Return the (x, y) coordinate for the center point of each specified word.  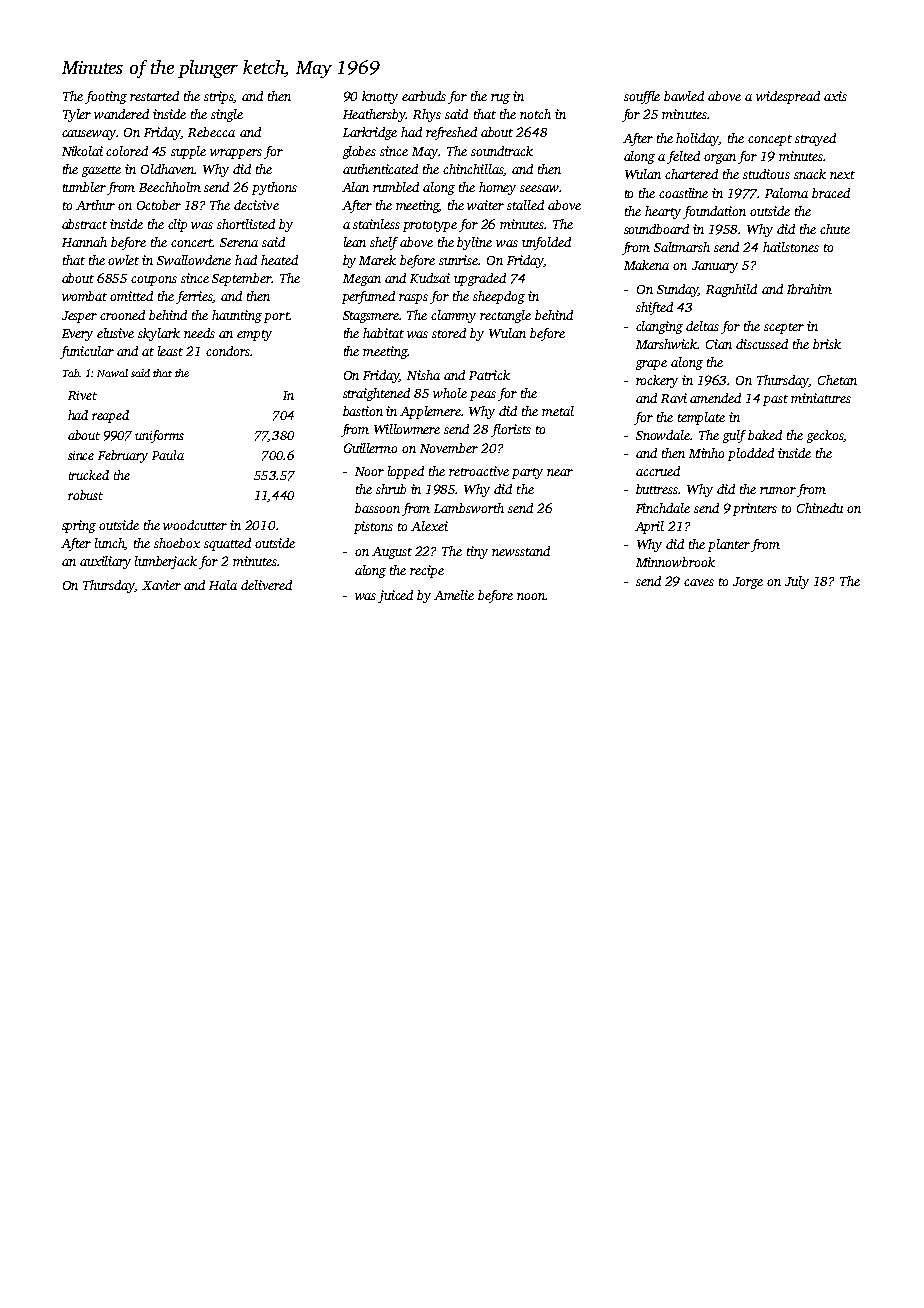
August (392, 553)
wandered (121, 114)
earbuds (424, 96)
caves (699, 582)
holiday (697, 139)
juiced (395, 596)
